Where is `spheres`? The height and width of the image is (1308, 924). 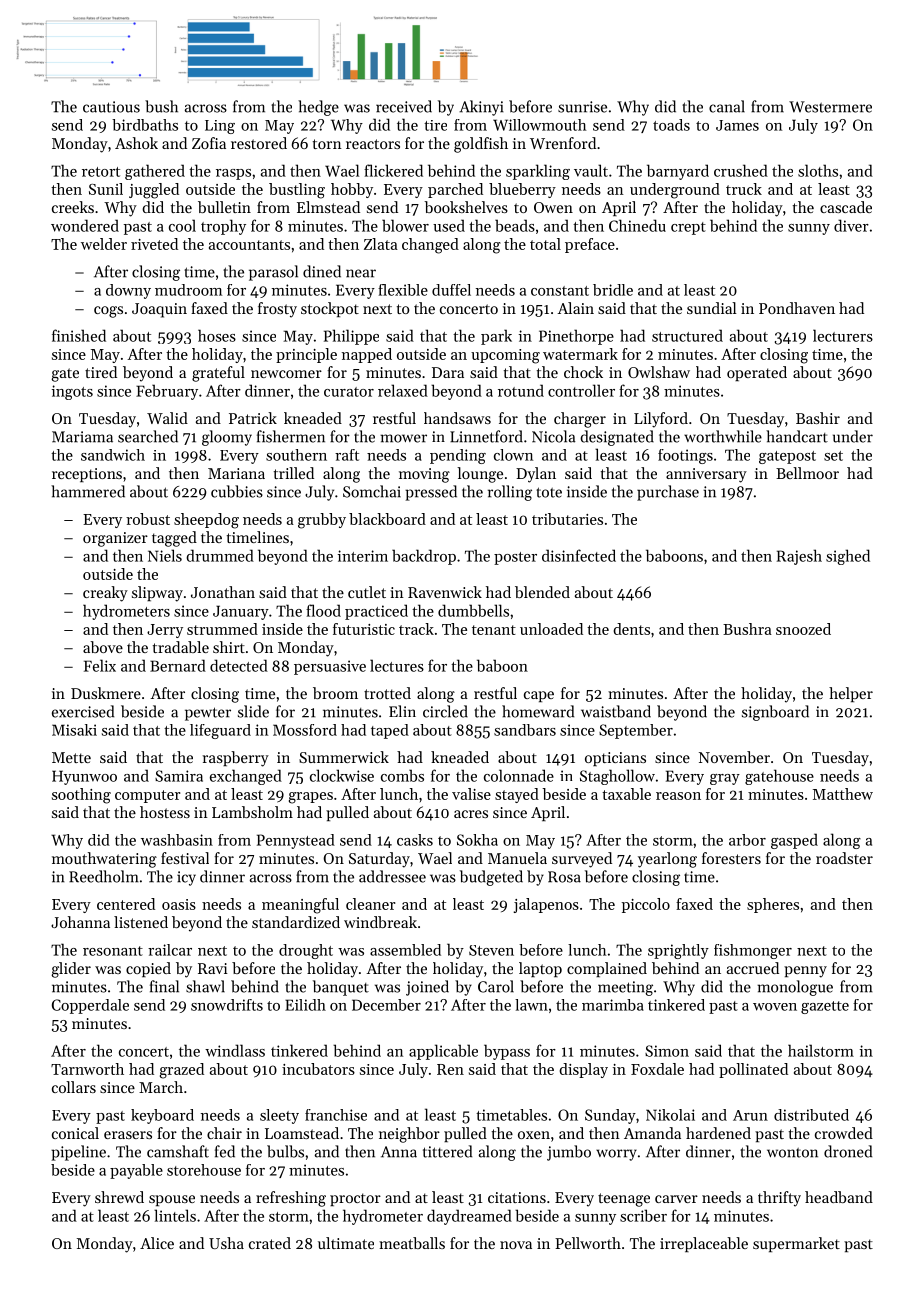
spheres is located at coordinates (773, 905).
